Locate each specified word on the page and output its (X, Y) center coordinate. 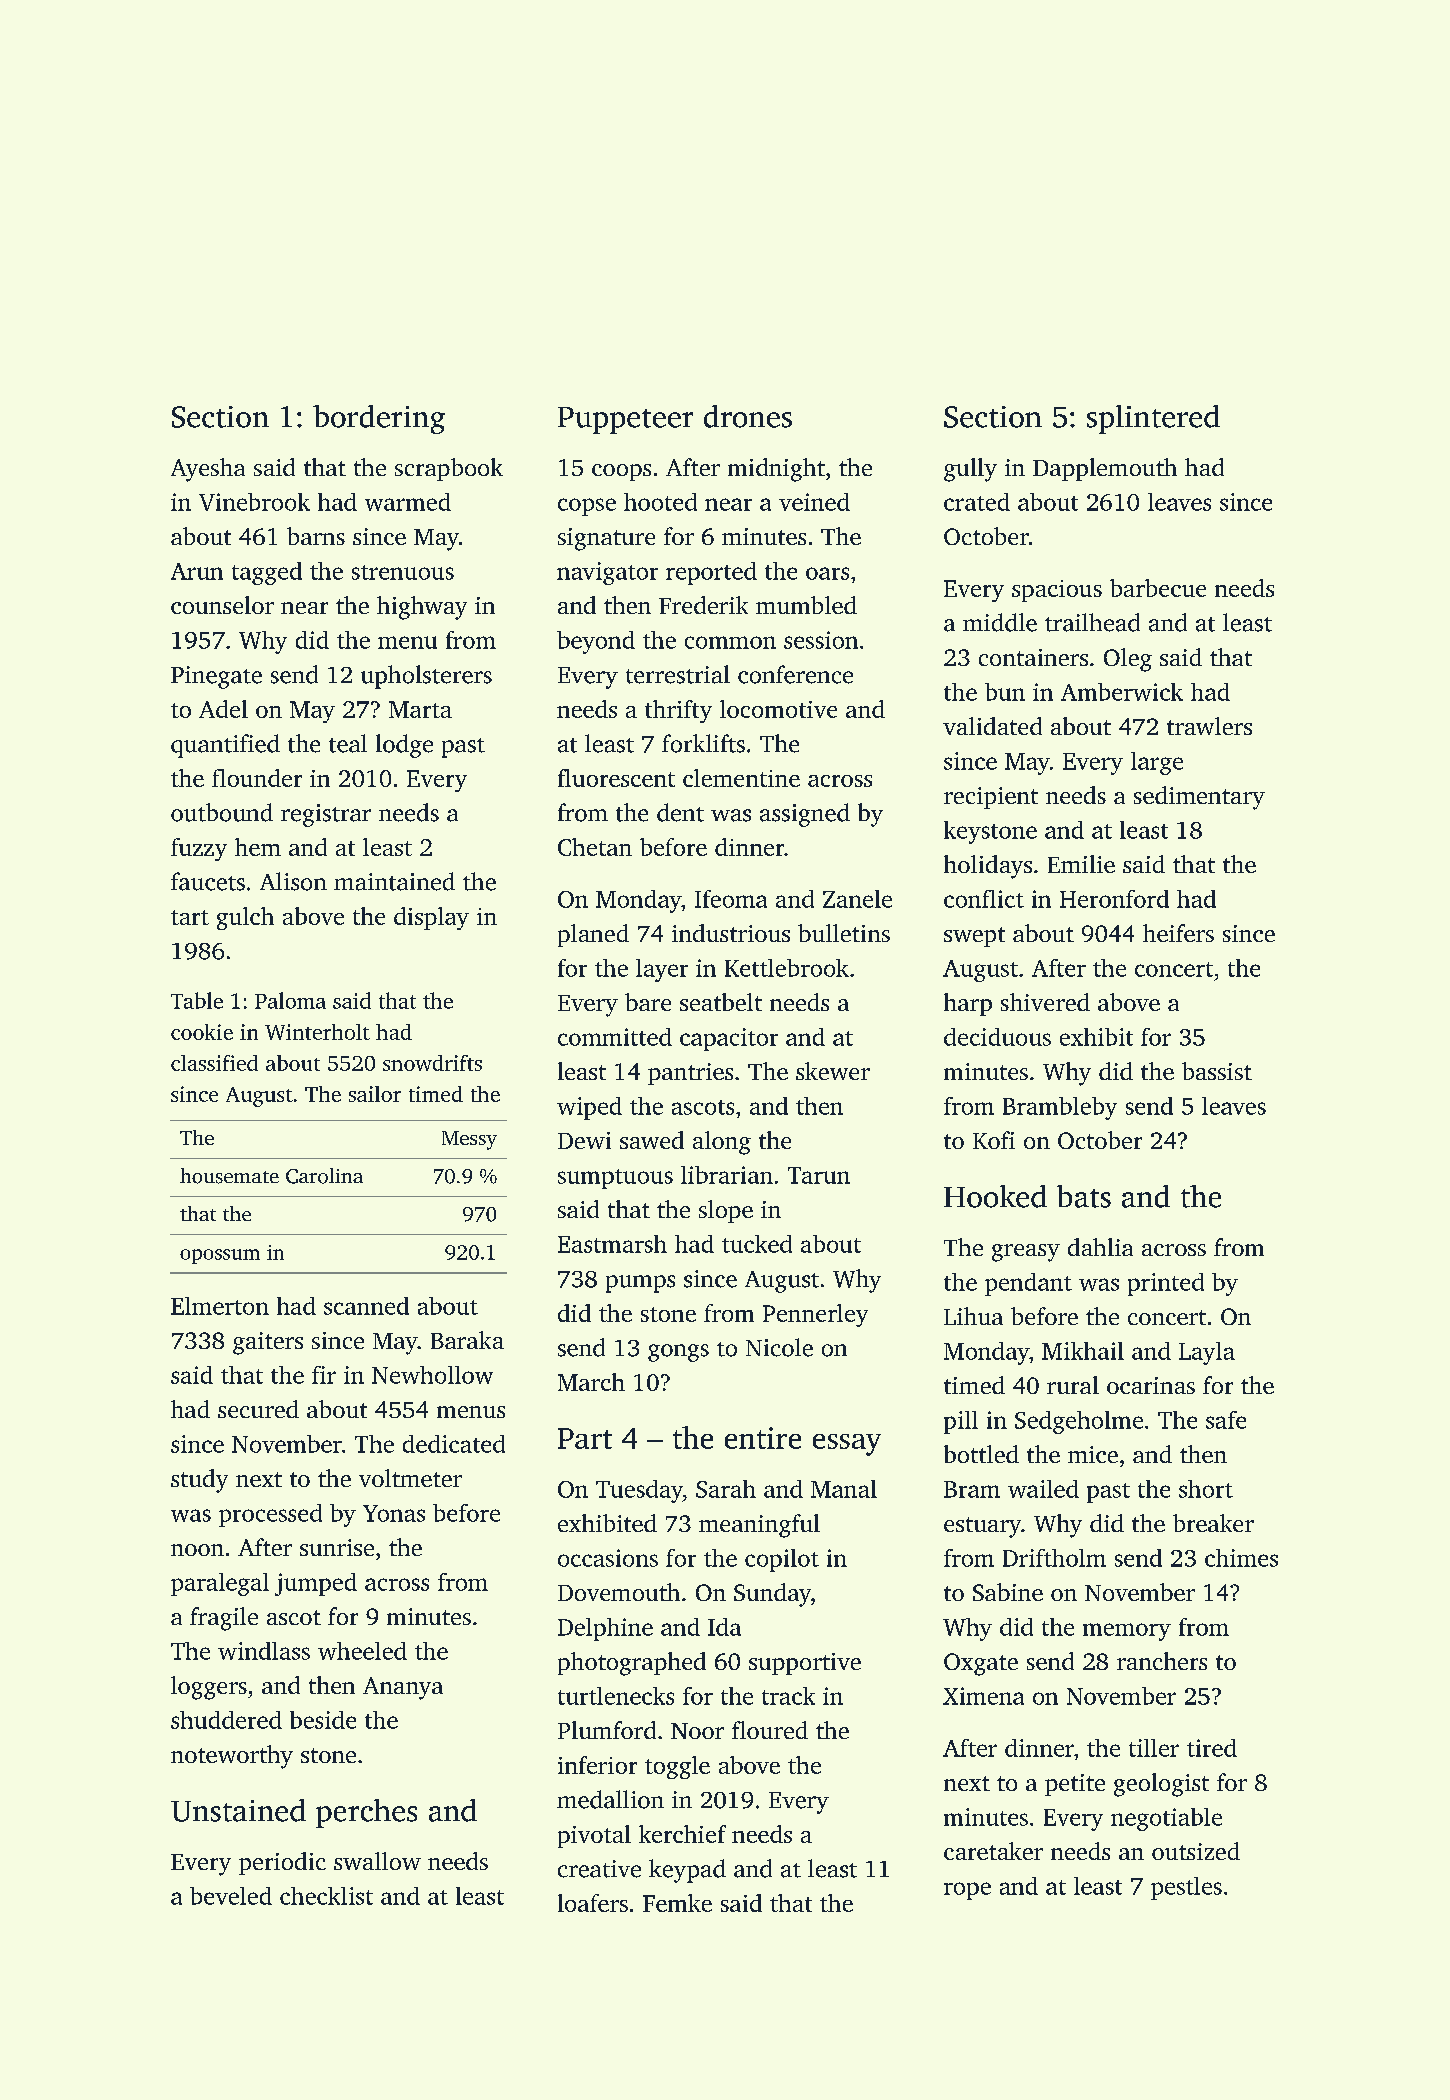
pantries (690, 1074)
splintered (1153, 419)
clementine (741, 778)
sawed (652, 1140)
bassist (1217, 1071)
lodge (404, 746)
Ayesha (208, 470)
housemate (229, 1176)
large (1157, 763)
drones (748, 416)
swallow (377, 1861)
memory (1127, 1632)
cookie (202, 1032)
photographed (632, 1664)
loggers (209, 1688)
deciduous (997, 1037)
